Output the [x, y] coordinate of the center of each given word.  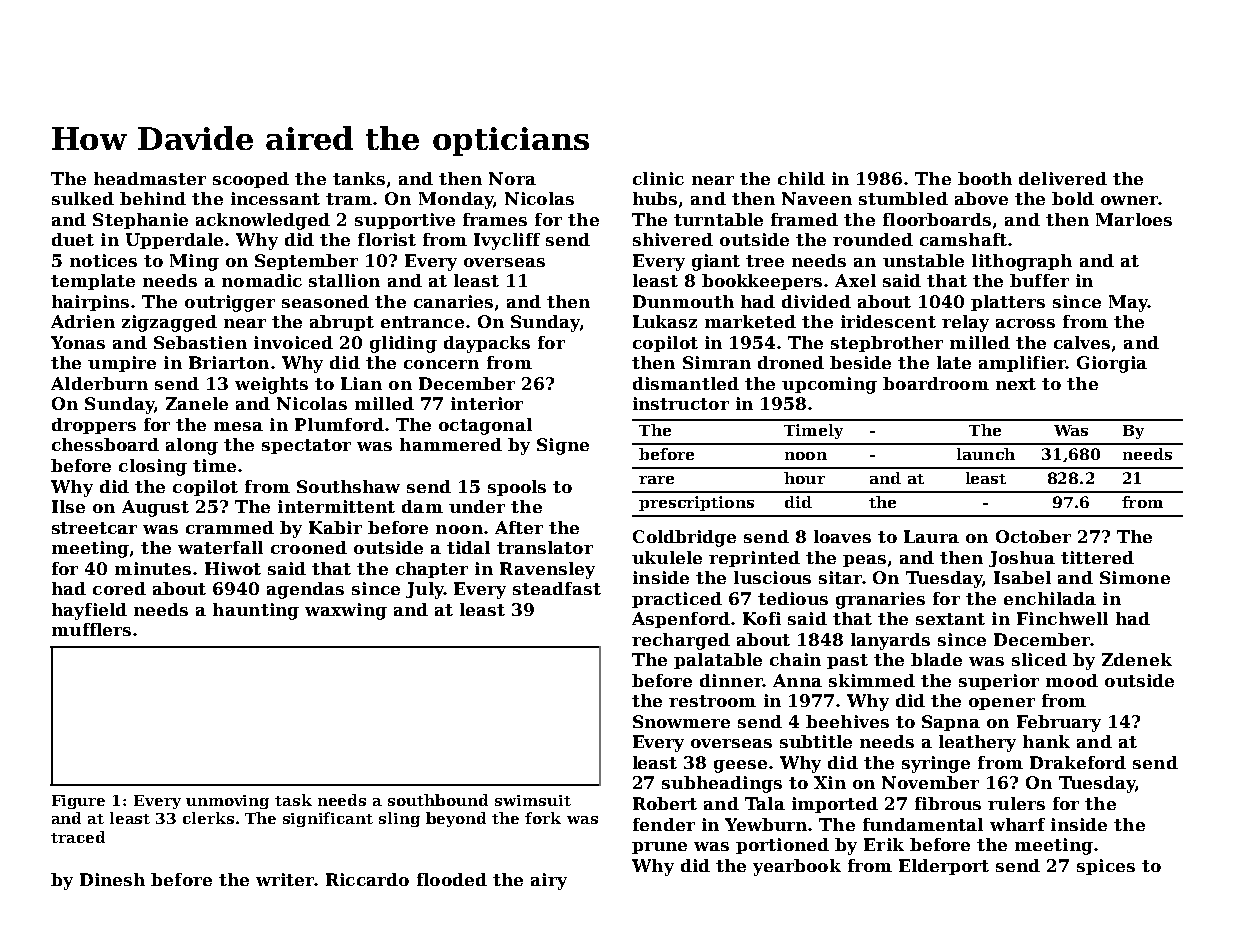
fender [664, 824]
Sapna [951, 723]
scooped [251, 180]
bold [1073, 198]
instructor [681, 403]
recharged [681, 641]
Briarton [229, 362]
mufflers [91, 629]
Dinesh [112, 879]
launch [986, 454]
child [801, 178]
